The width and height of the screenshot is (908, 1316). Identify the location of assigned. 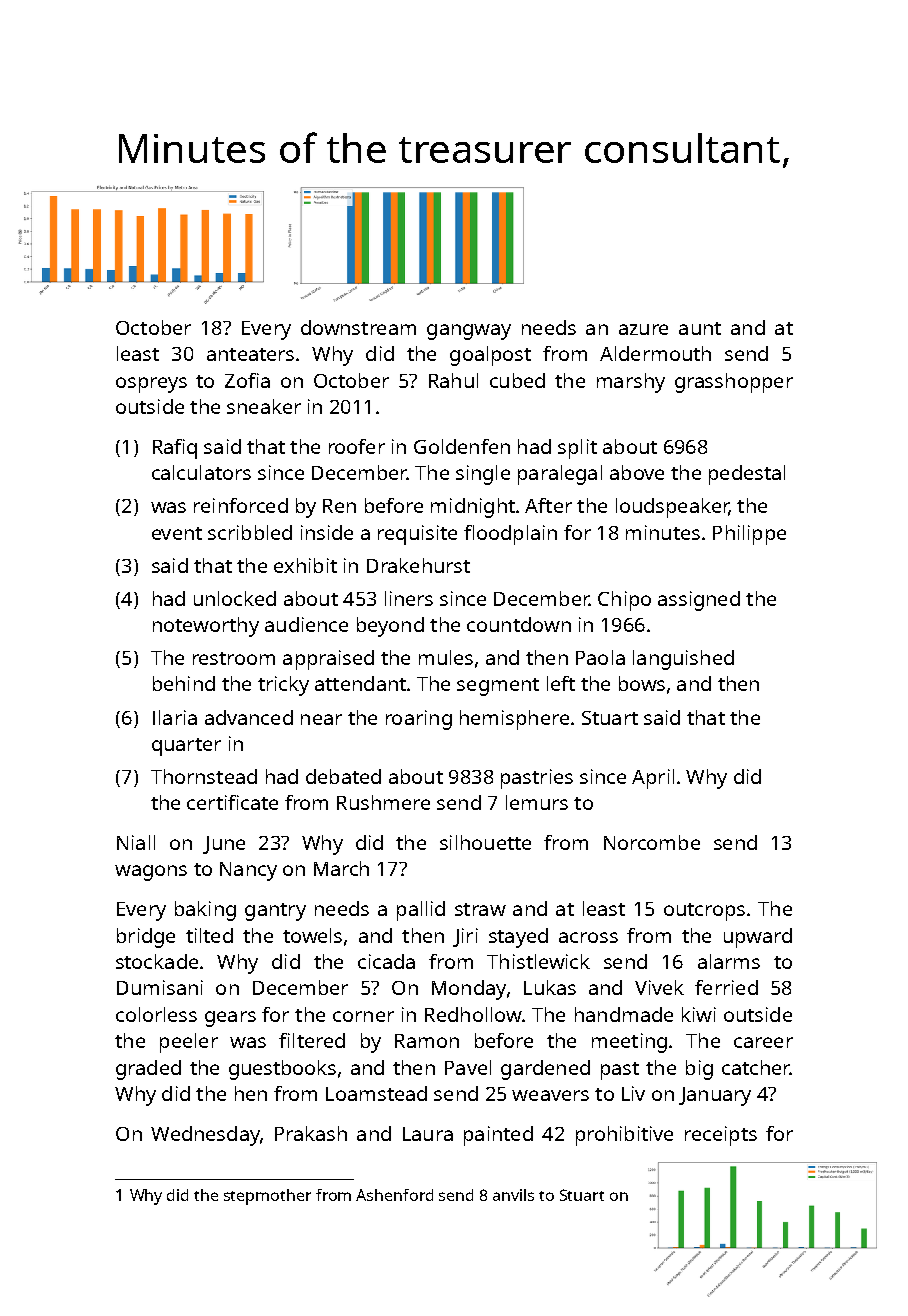
(699, 601).
